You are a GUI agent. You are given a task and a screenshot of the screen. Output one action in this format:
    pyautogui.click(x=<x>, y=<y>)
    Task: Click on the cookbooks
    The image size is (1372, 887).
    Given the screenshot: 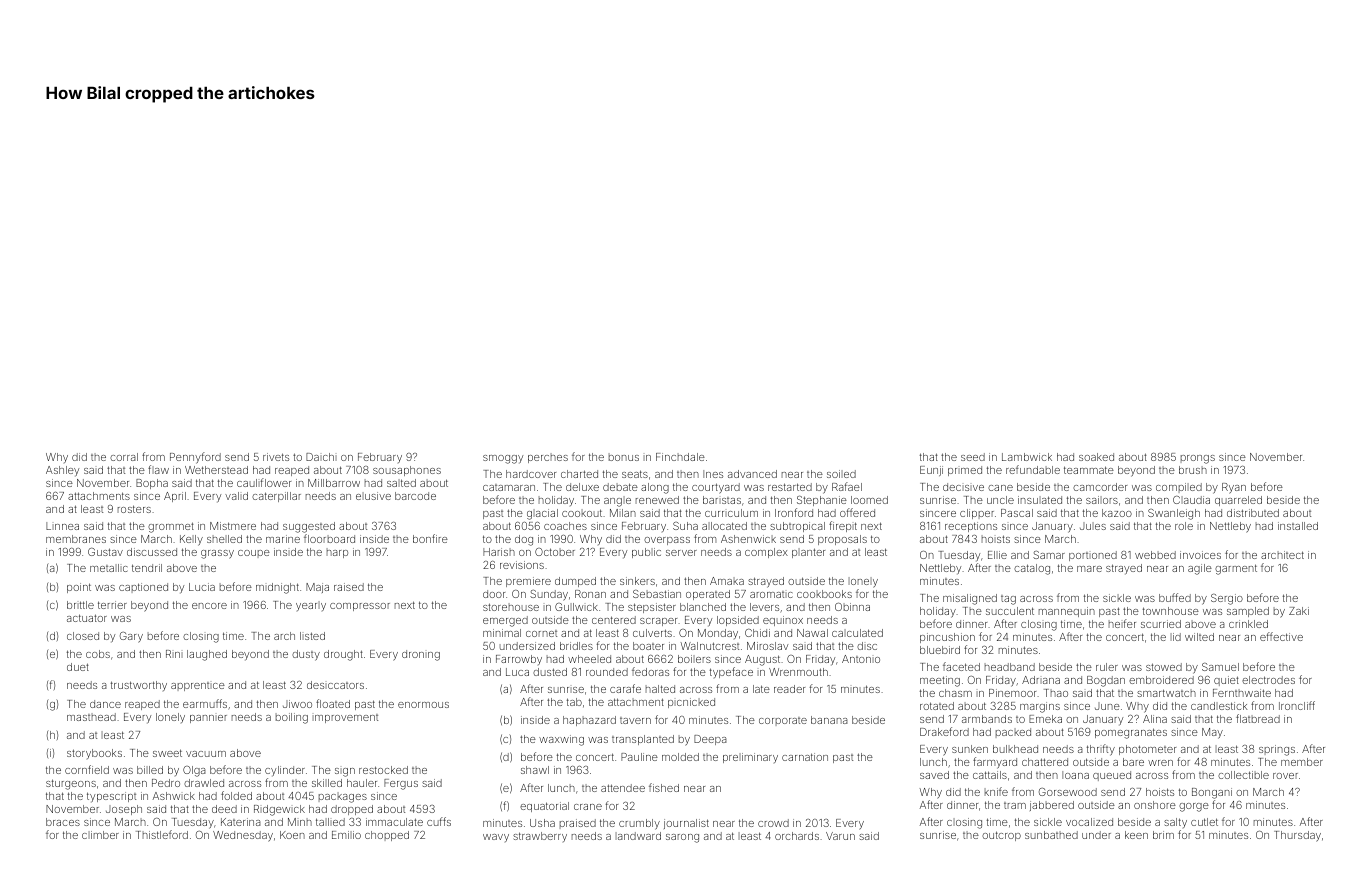 What is the action you would take?
    pyautogui.click(x=824, y=594)
